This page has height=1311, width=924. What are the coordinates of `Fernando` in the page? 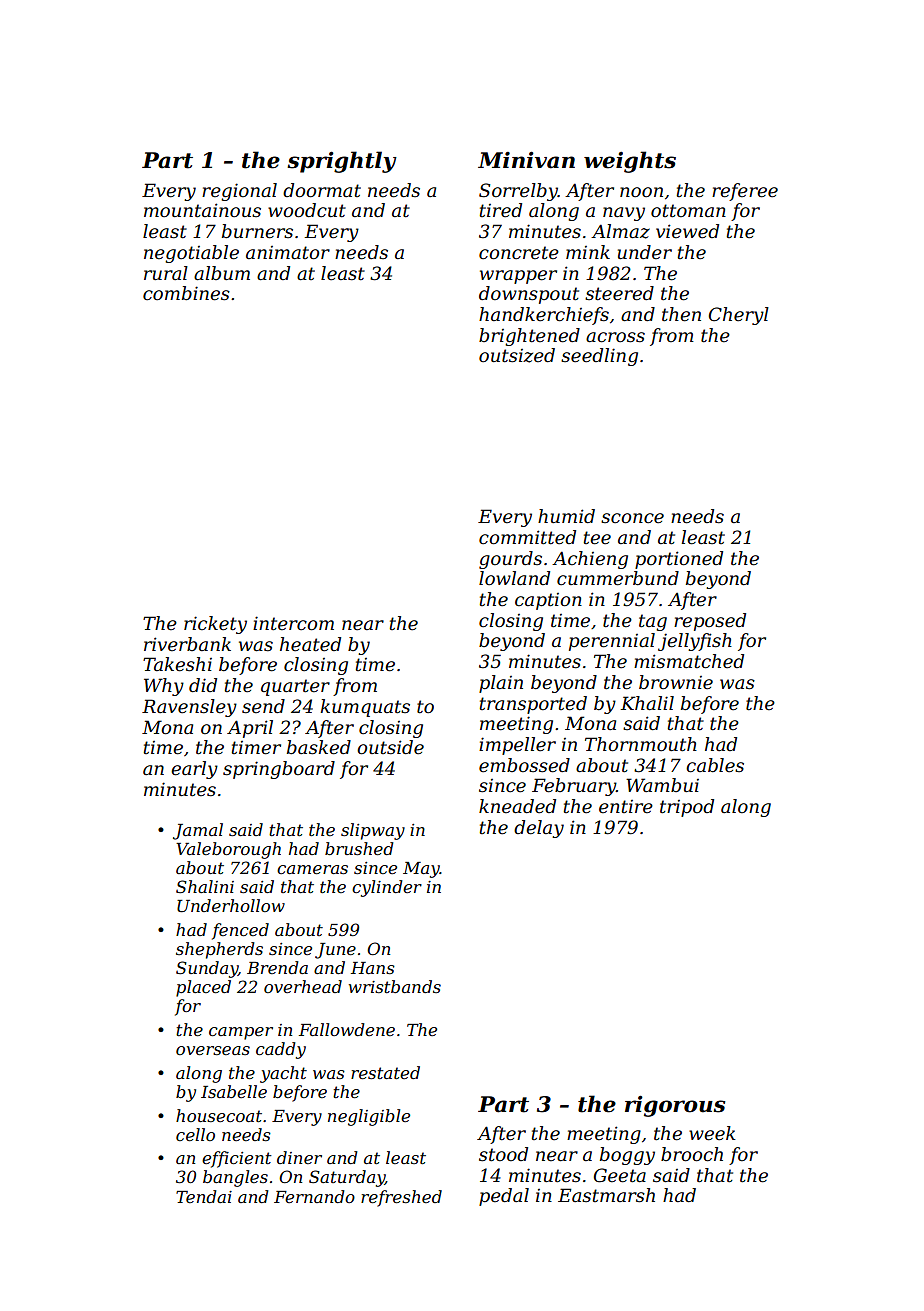 It's located at (314, 1196).
